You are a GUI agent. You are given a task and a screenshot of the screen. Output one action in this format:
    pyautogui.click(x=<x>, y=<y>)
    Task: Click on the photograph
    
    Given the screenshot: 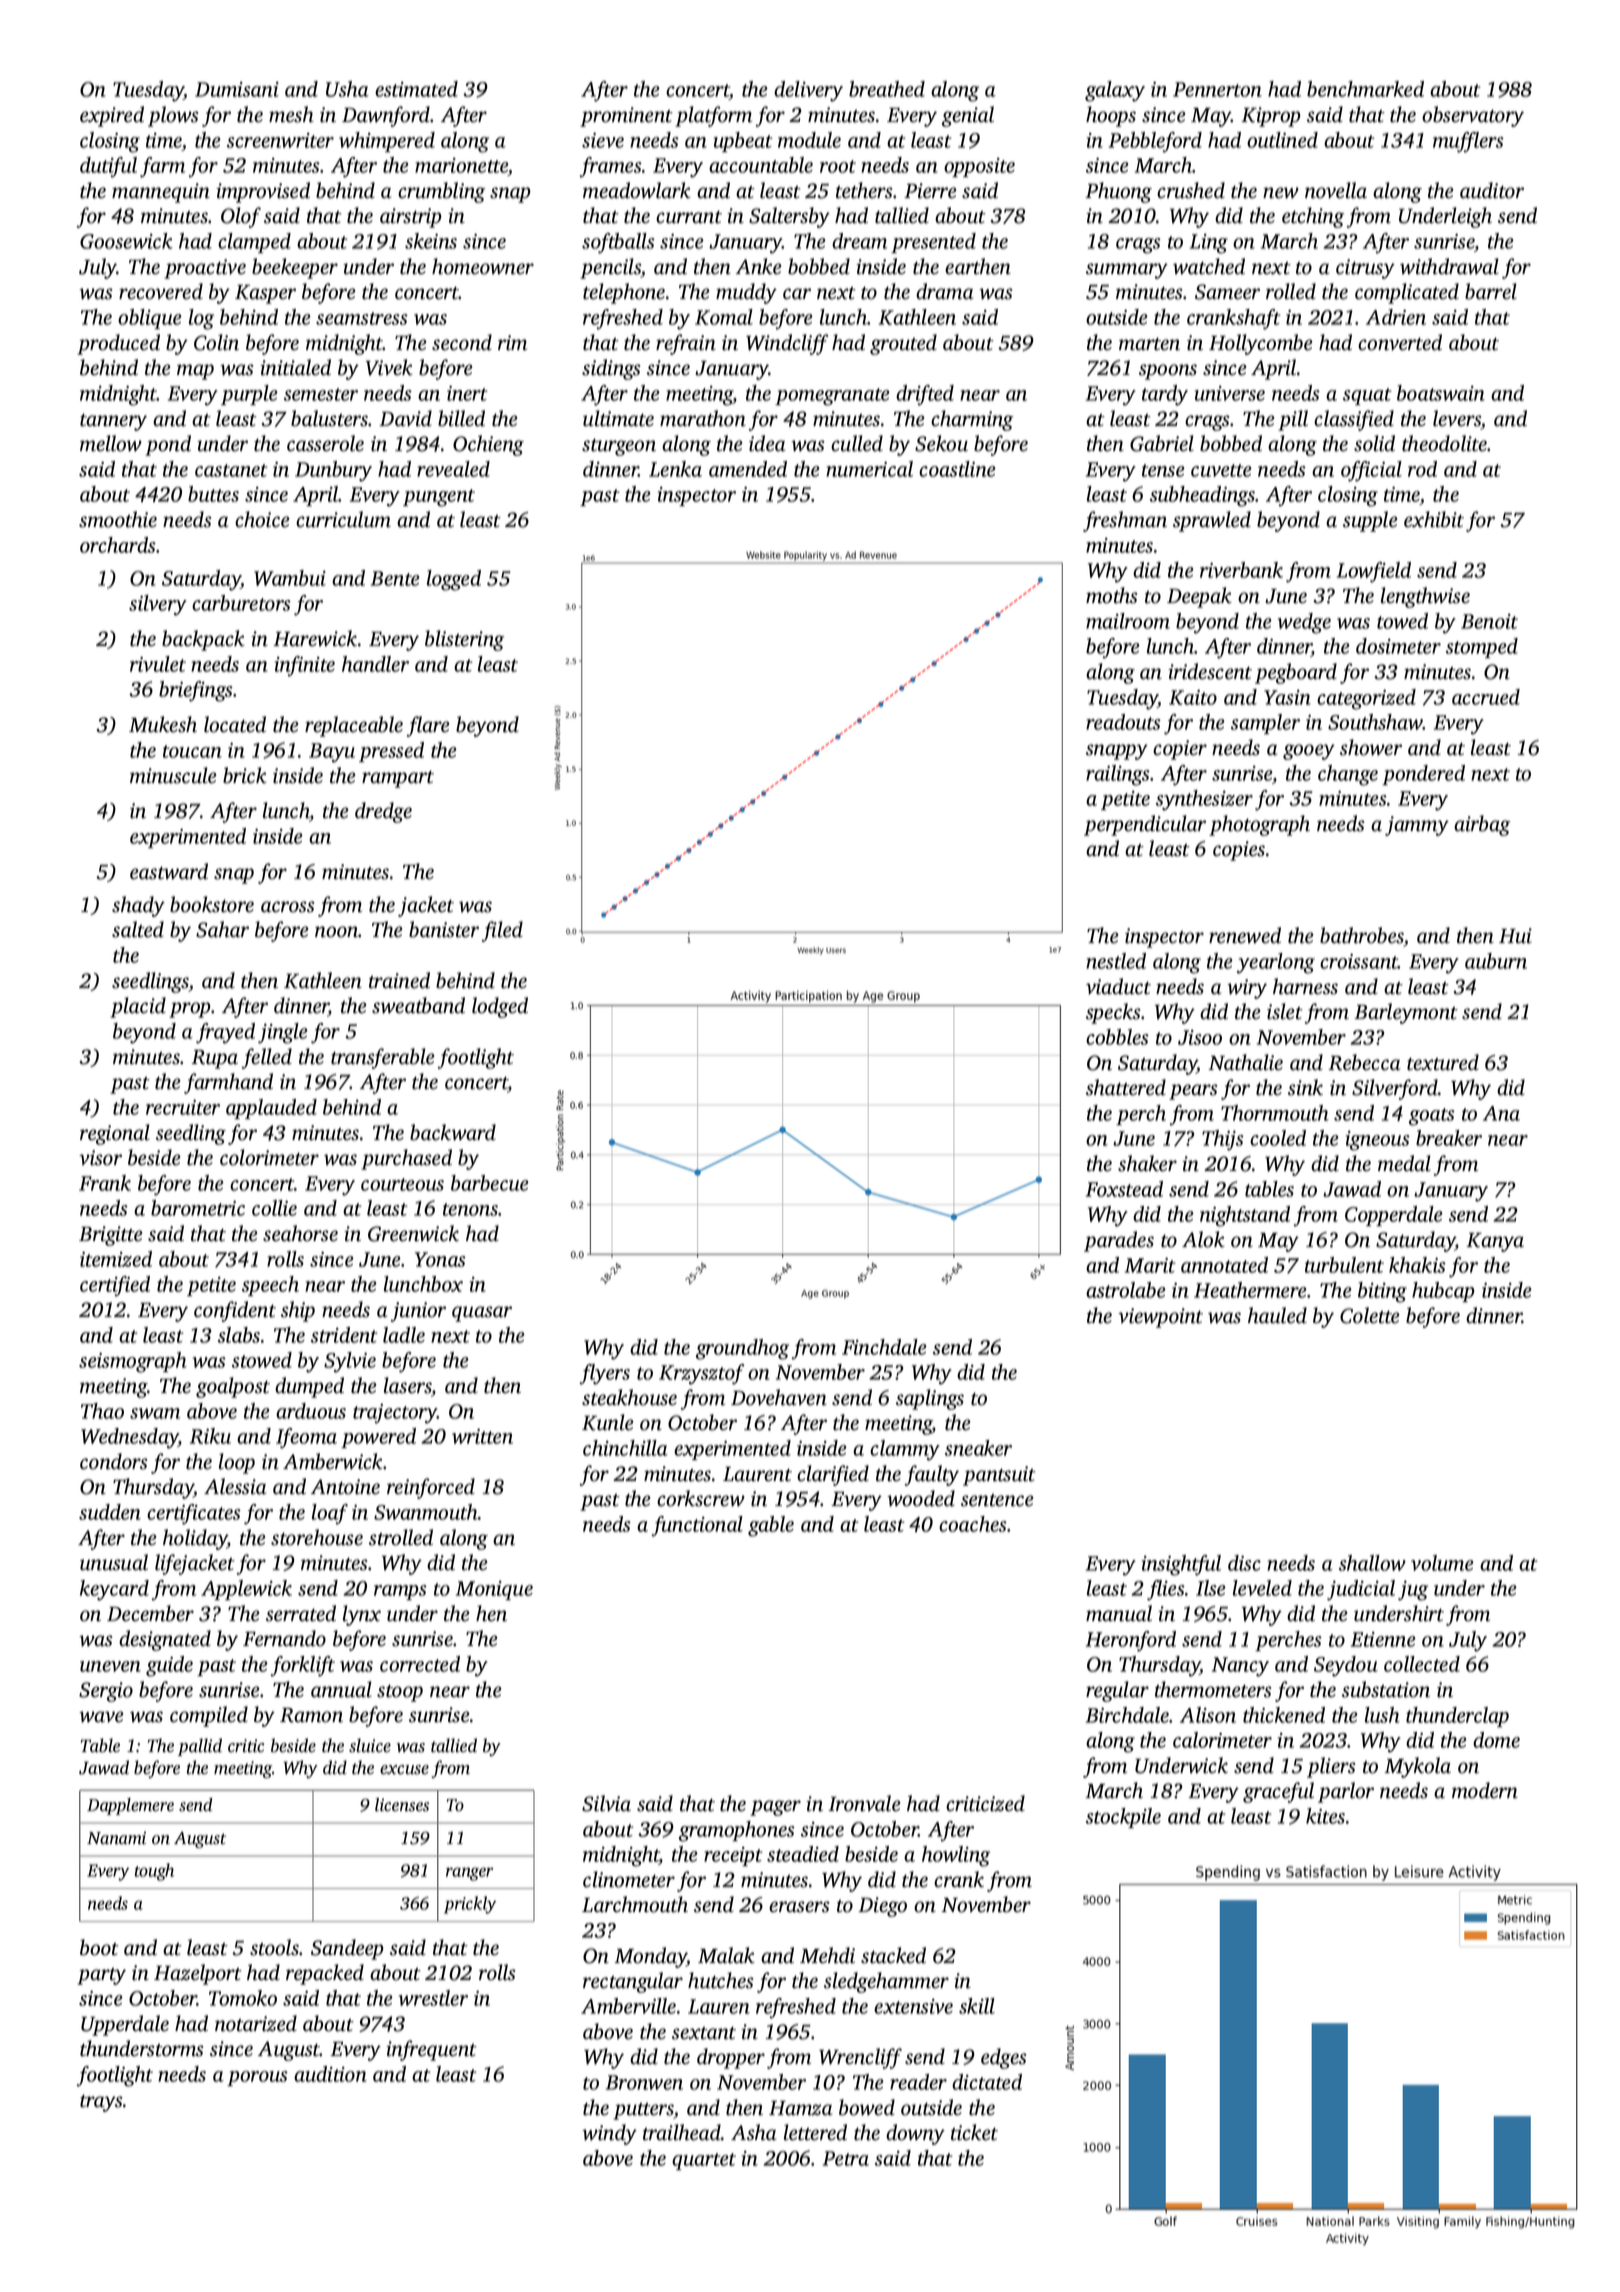 What is the action you would take?
    pyautogui.click(x=1259, y=825)
